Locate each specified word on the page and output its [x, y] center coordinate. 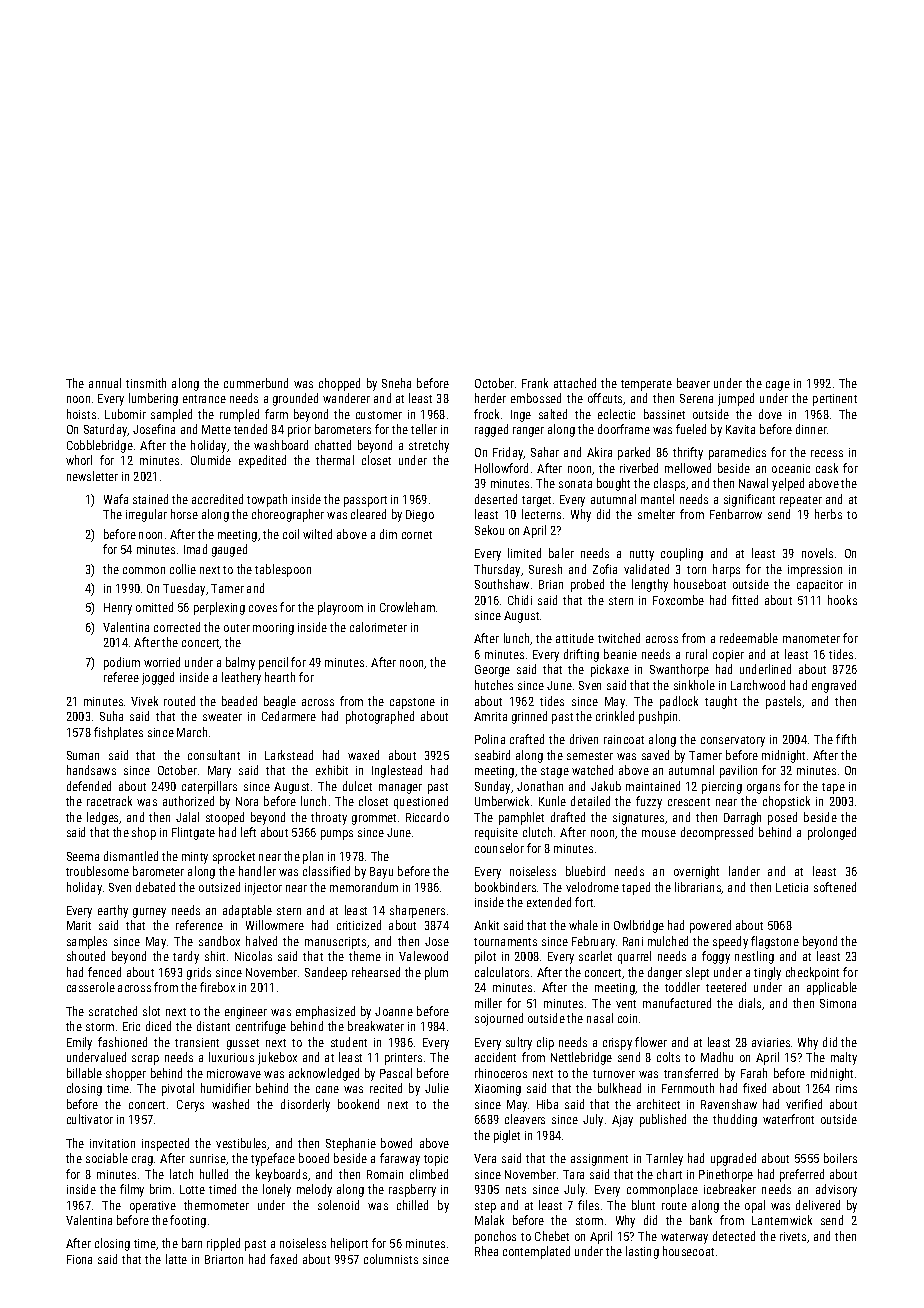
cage [778, 386]
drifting [581, 655]
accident [495, 1057]
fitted [745, 600]
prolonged [832, 833]
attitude [575, 638]
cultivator [90, 1119]
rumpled [239, 415]
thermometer [216, 1205]
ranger [528, 432]
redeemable [749, 638]
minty [195, 858]
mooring [273, 629]
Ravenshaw [729, 1104]
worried [162, 662]
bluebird [585, 871]
